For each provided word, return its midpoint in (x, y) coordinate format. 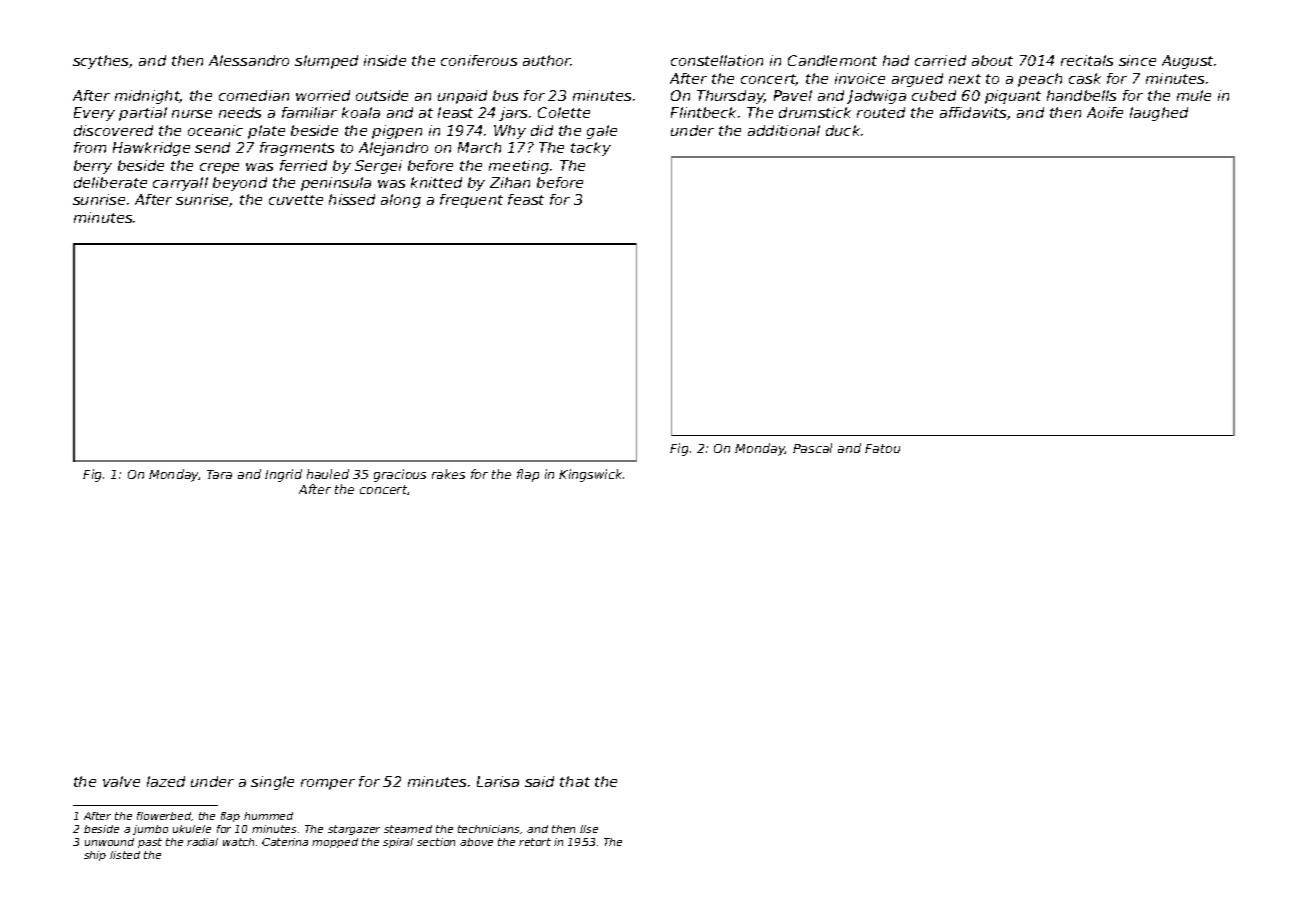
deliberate (110, 182)
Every (94, 114)
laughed (1159, 114)
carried (940, 60)
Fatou (882, 448)
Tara (219, 474)
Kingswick (590, 475)
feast (526, 199)
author (547, 60)
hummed (268, 816)
